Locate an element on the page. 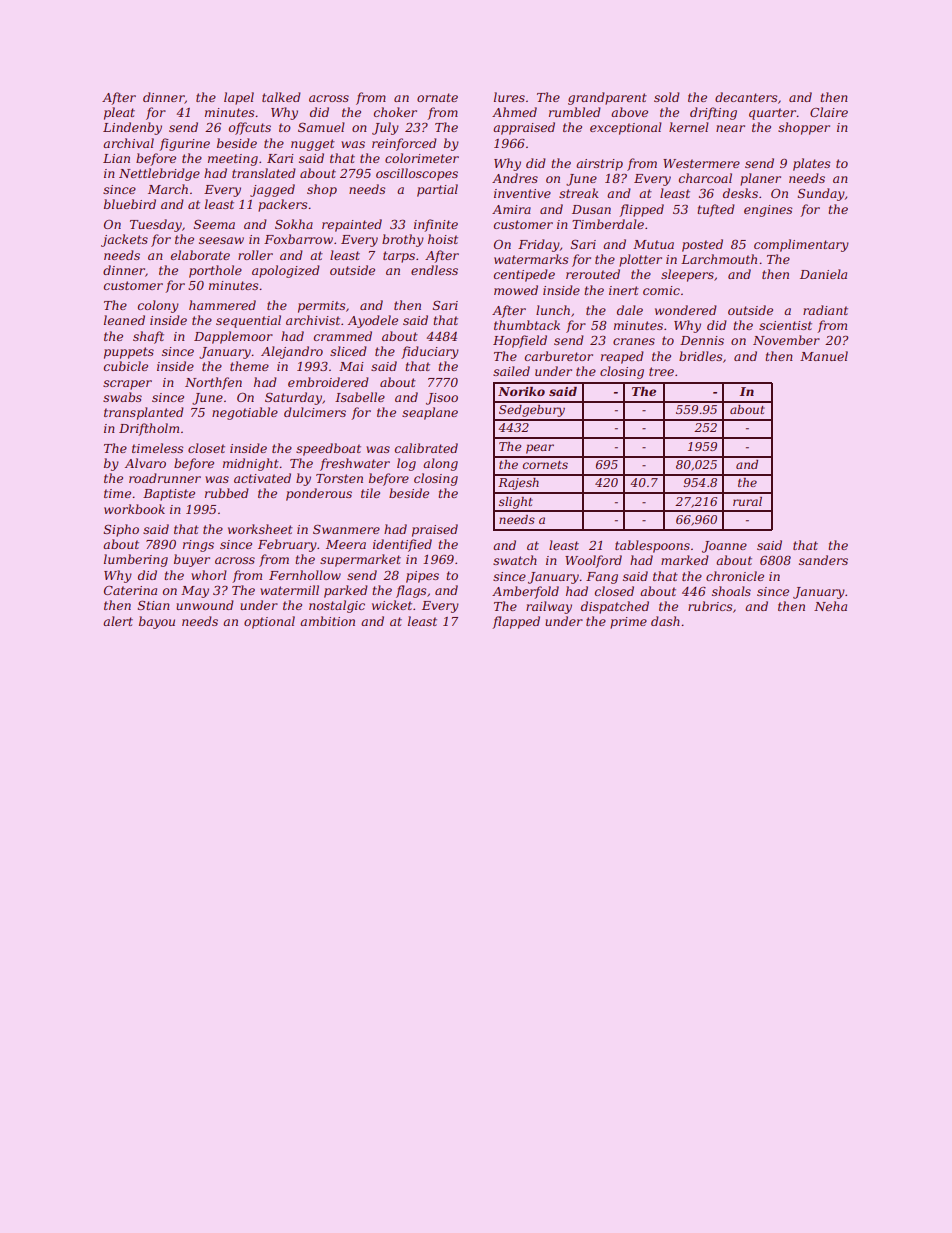  rubrics is located at coordinates (710, 606).
